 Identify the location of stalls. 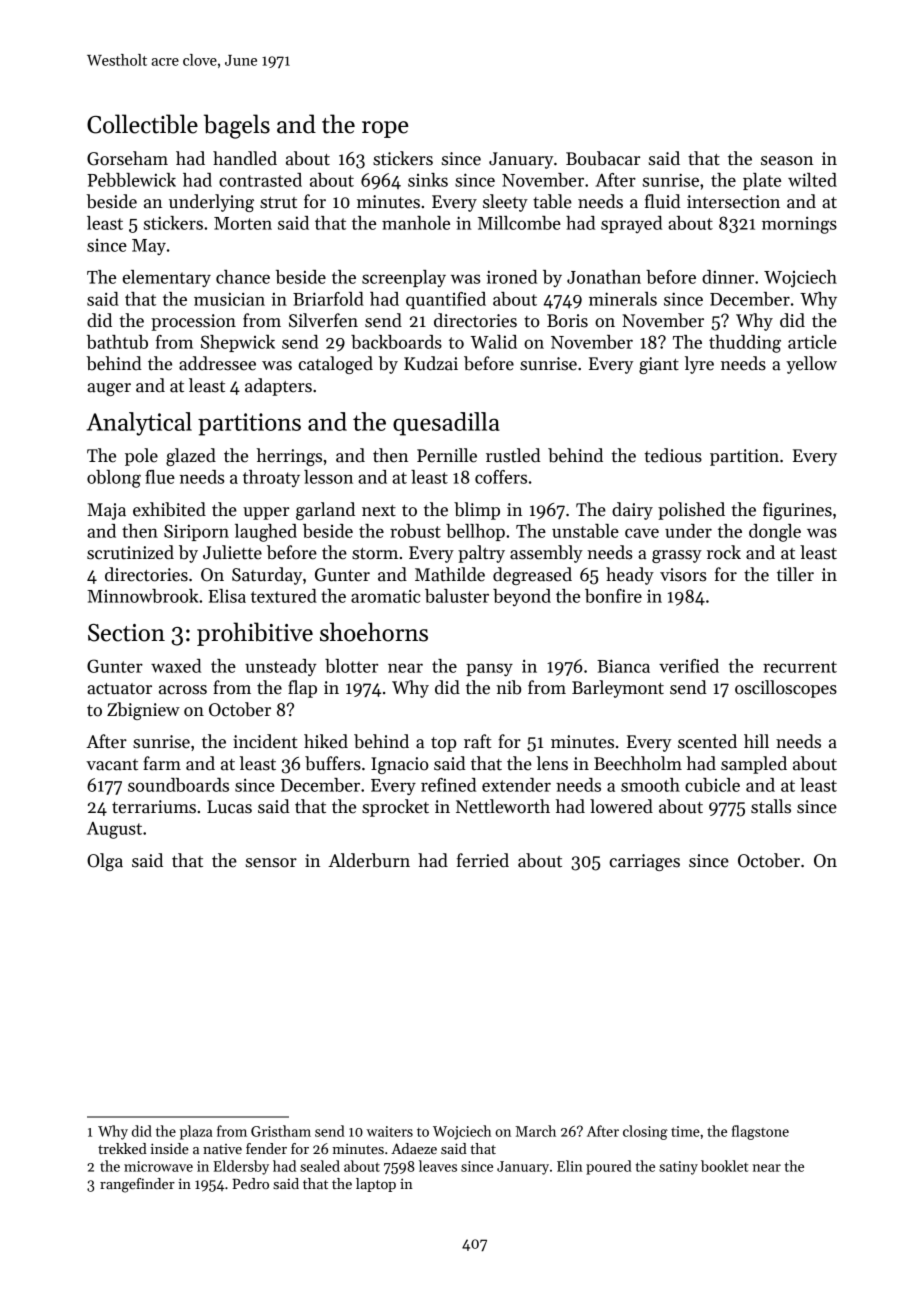
(771, 806).
